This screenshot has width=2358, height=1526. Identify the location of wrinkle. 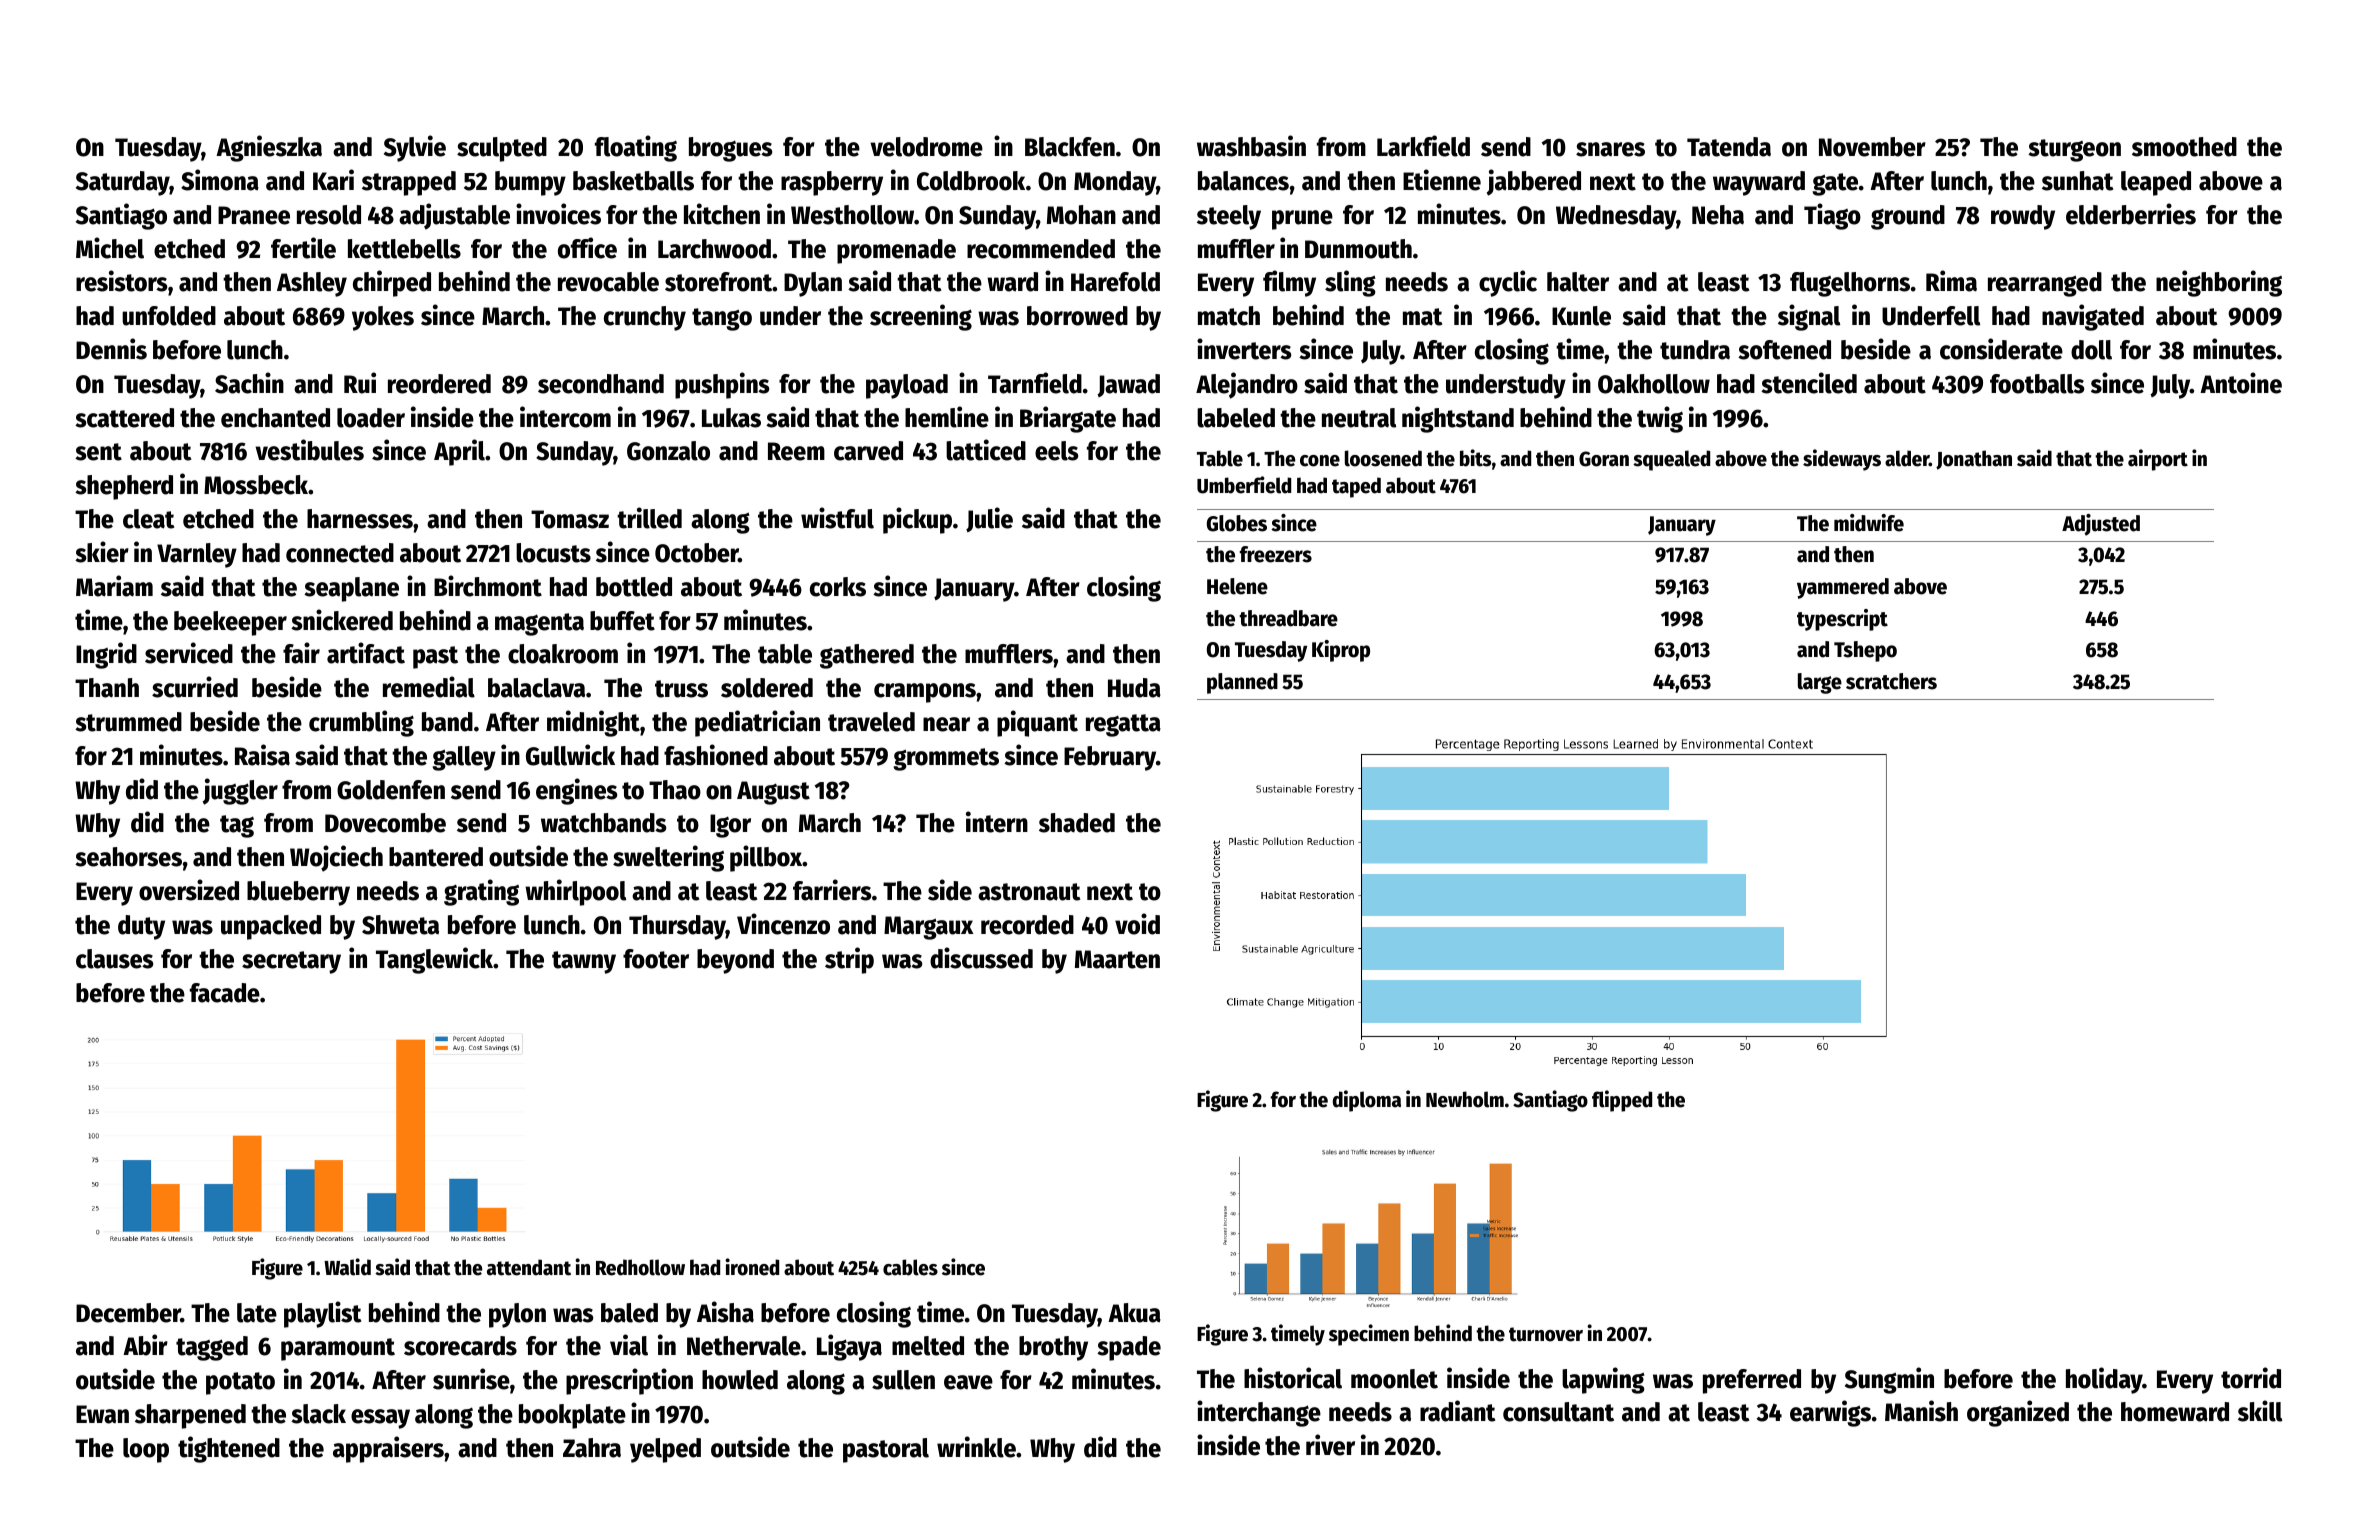
(976, 1447).
